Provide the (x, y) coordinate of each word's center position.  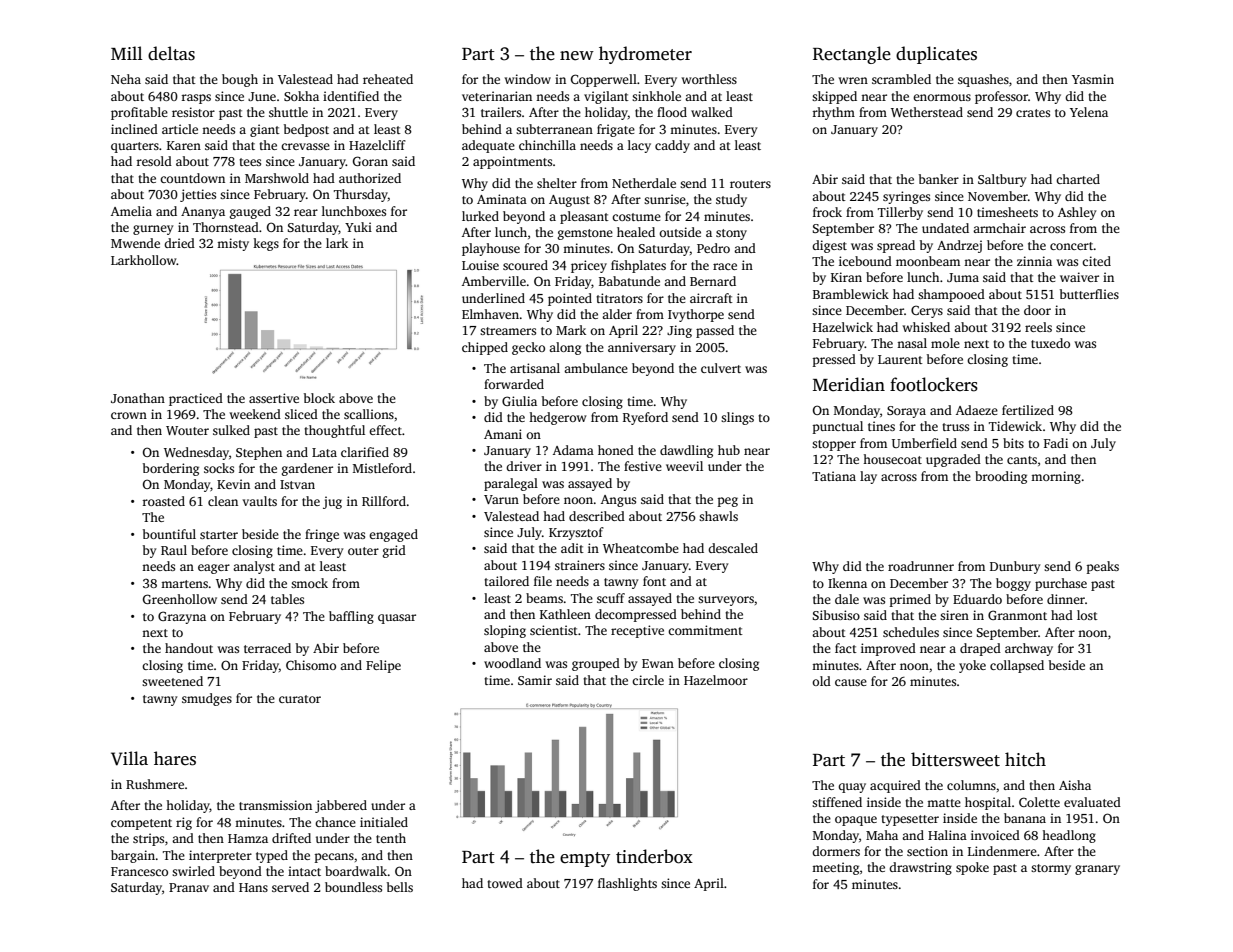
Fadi (1056, 443)
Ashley (1077, 213)
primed (910, 600)
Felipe (383, 666)
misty (233, 244)
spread (896, 246)
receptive (637, 631)
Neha (126, 79)
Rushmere (155, 784)
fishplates (638, 266)
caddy (672, 146)
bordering (171, 469)
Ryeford (645, 418)
